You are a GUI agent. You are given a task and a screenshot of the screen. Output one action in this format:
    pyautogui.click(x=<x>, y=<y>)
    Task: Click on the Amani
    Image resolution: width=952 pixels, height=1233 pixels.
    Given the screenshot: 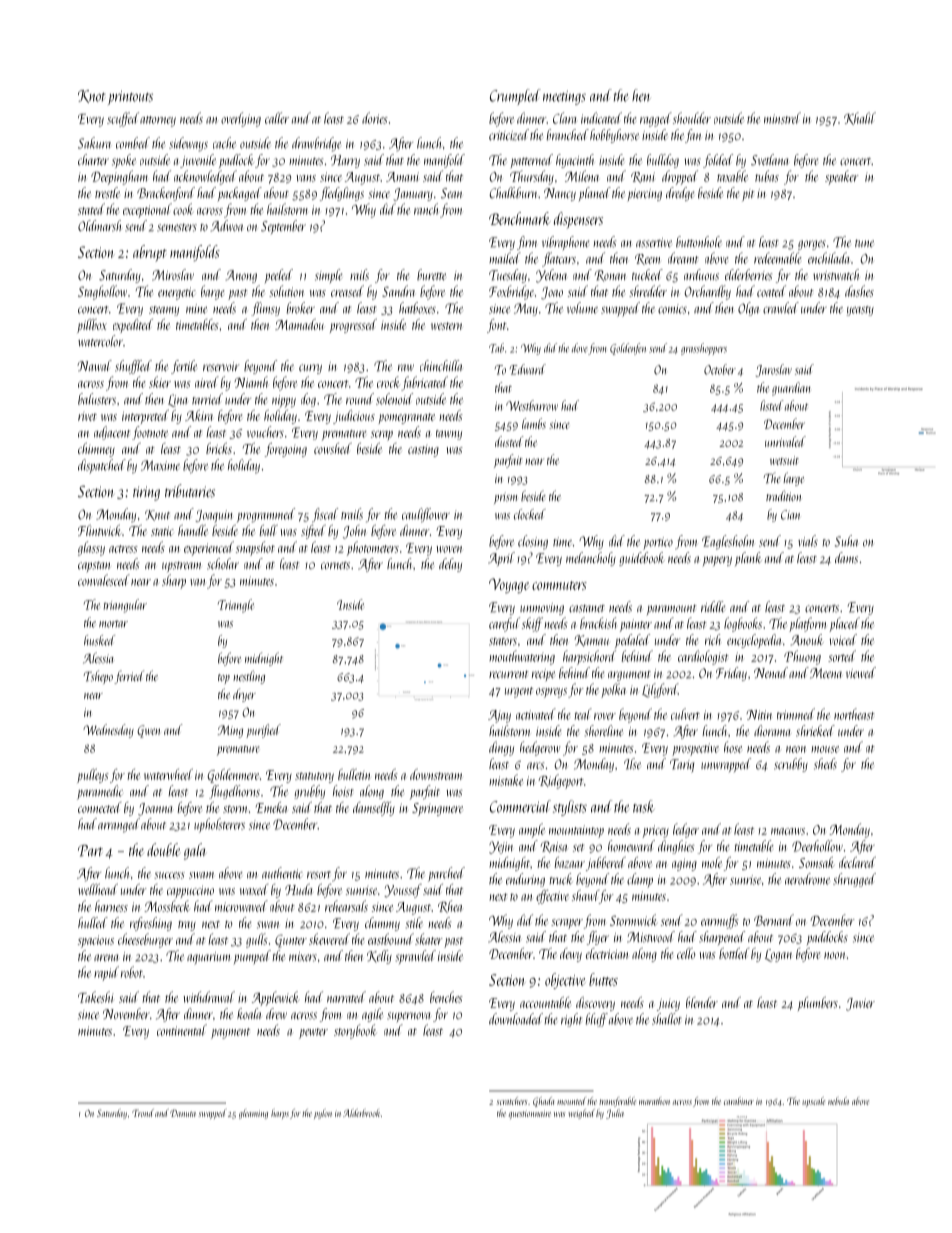 What is the action you would take?
    pyautogui.click(x=402, y=177)
